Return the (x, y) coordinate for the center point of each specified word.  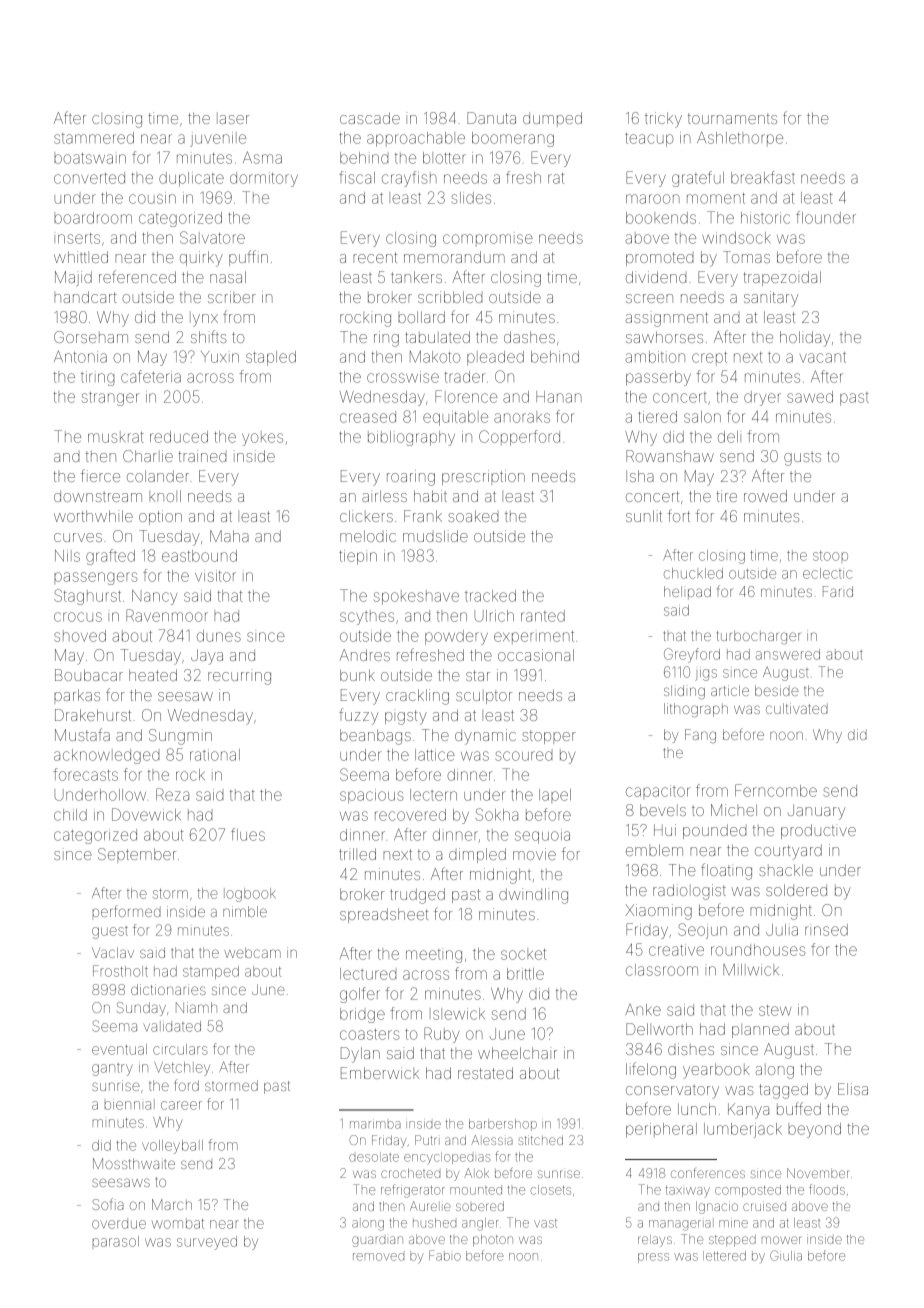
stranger (110, 399)
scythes (367, 617)
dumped (552, 119)
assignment (666, 319)
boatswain (90, 158)
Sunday (141, 1009)
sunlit (644, 516)
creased (368, 417)
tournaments (732, 118)
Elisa (853, 1089)
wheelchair (517, 1053)
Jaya (207, 657)
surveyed (207, 1243)
